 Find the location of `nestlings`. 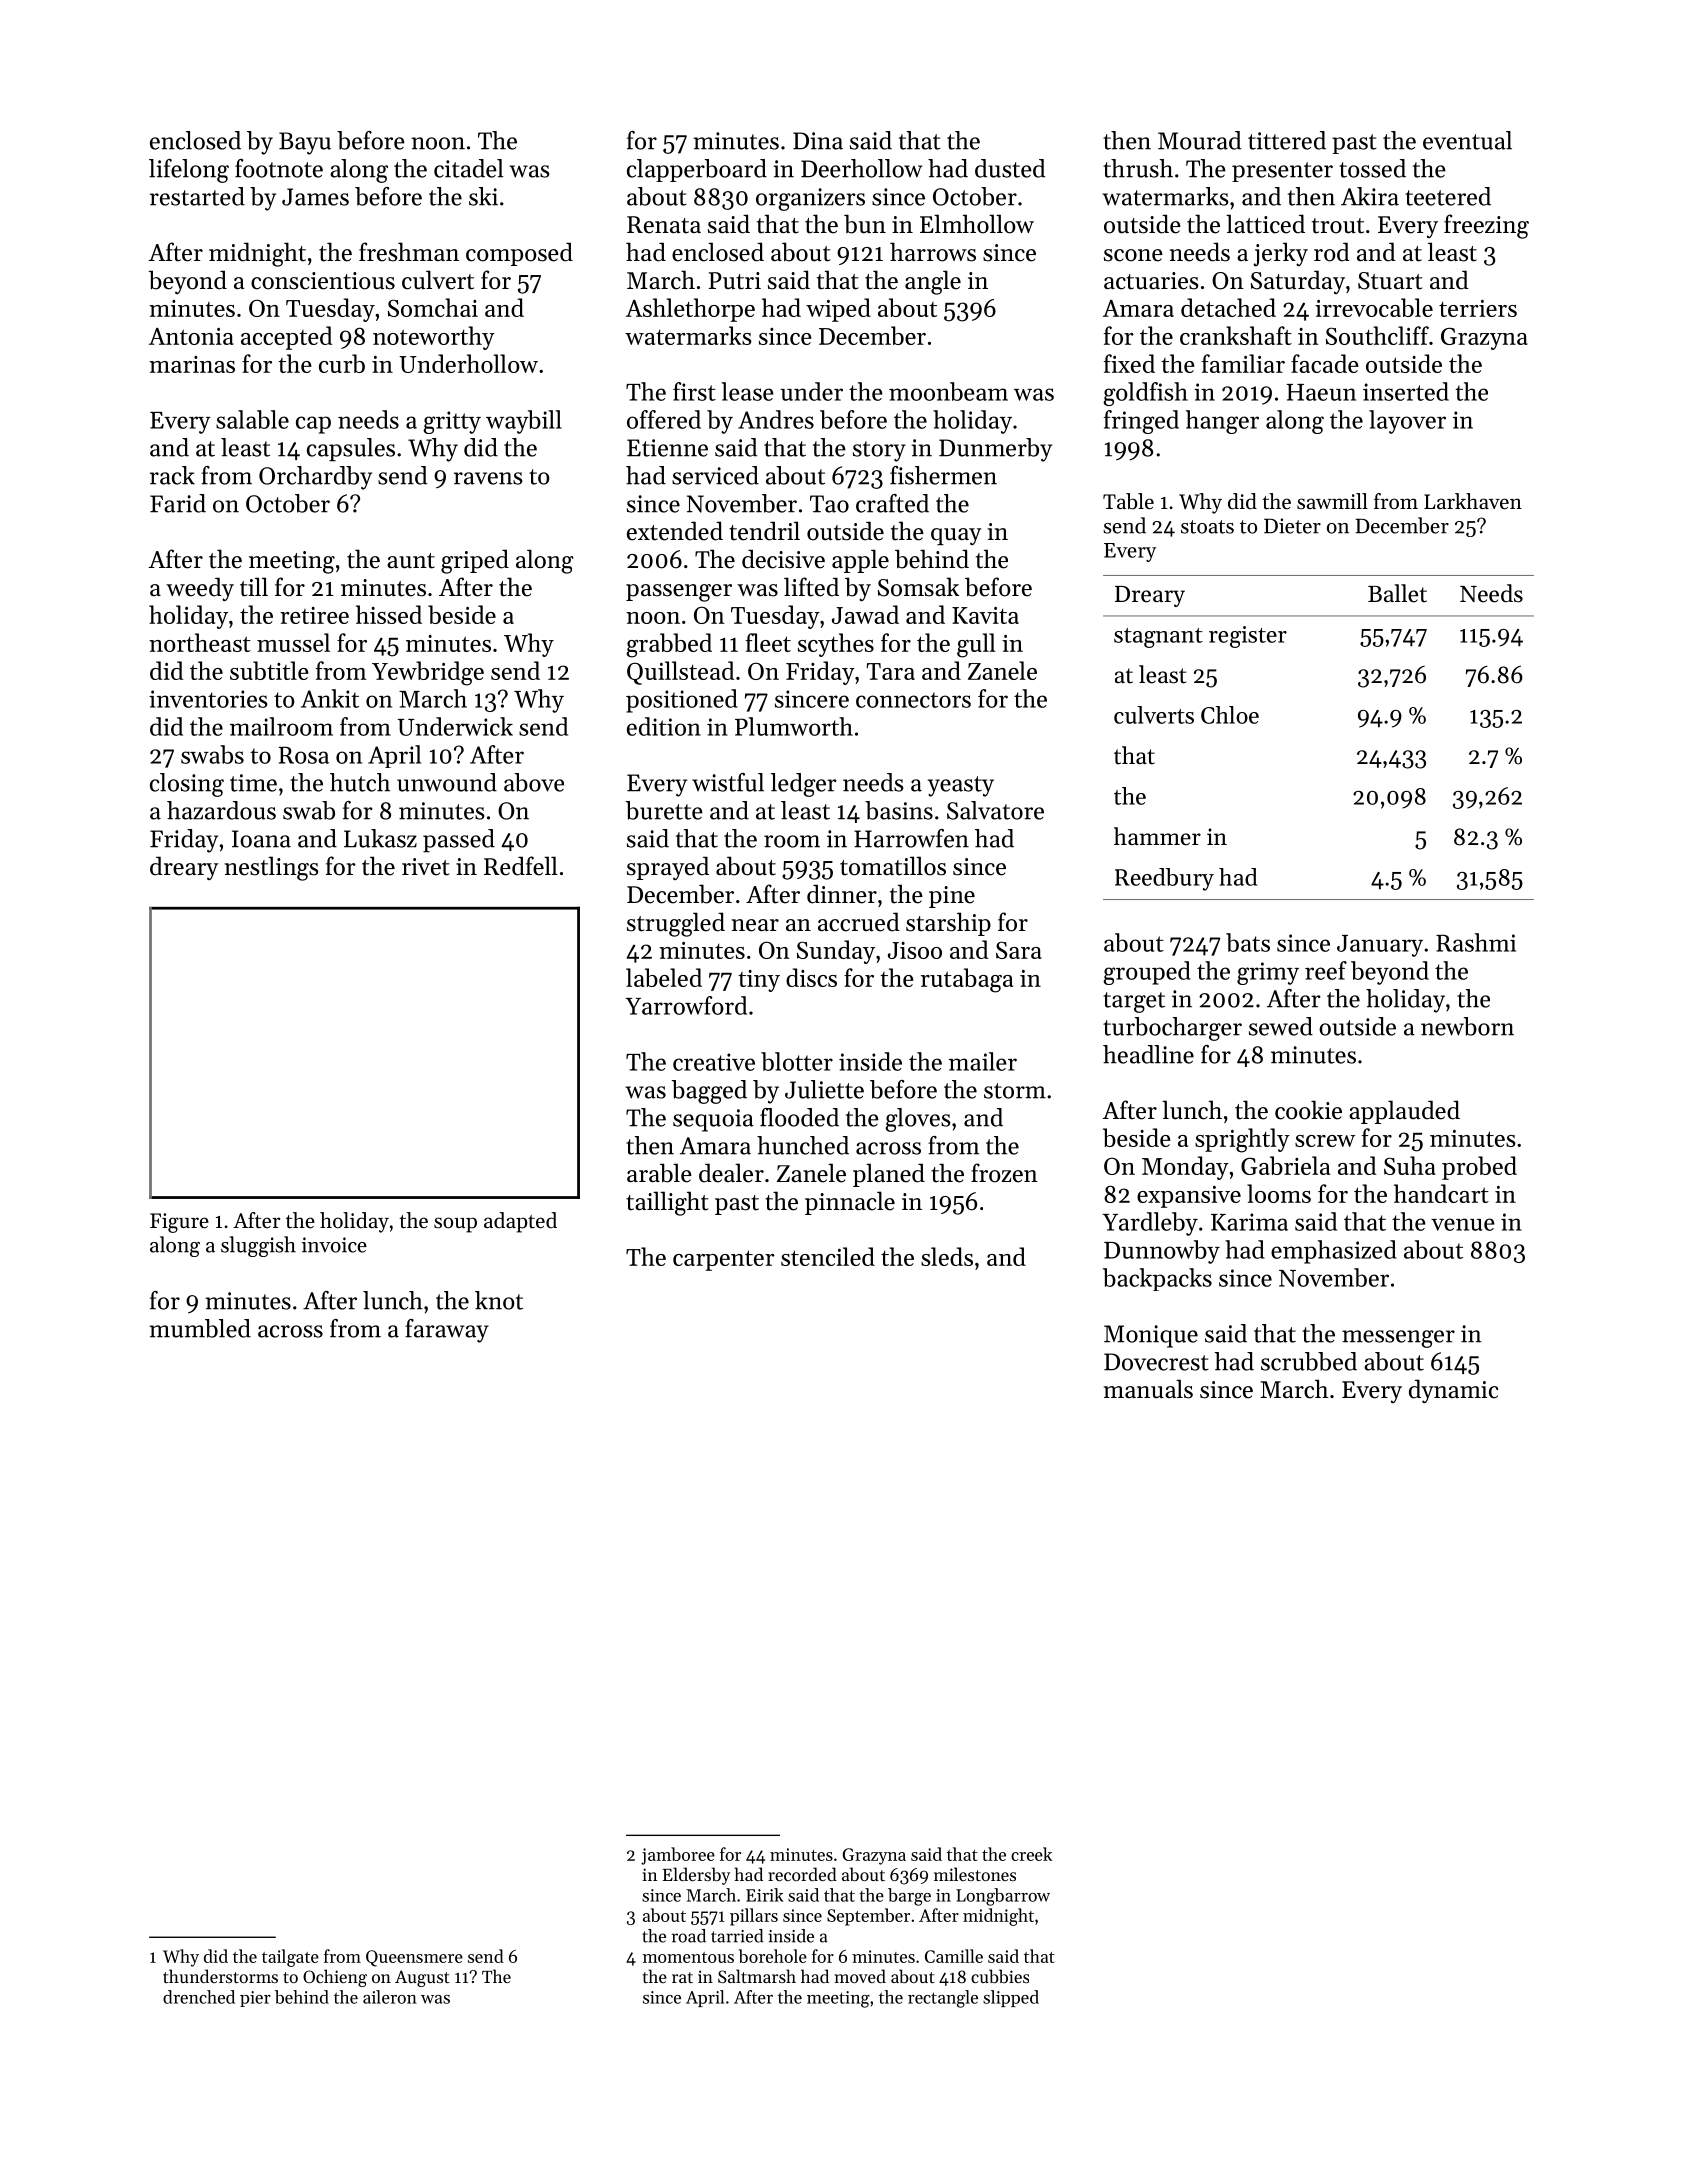

nestlings is located at coordinates (272, 868).
